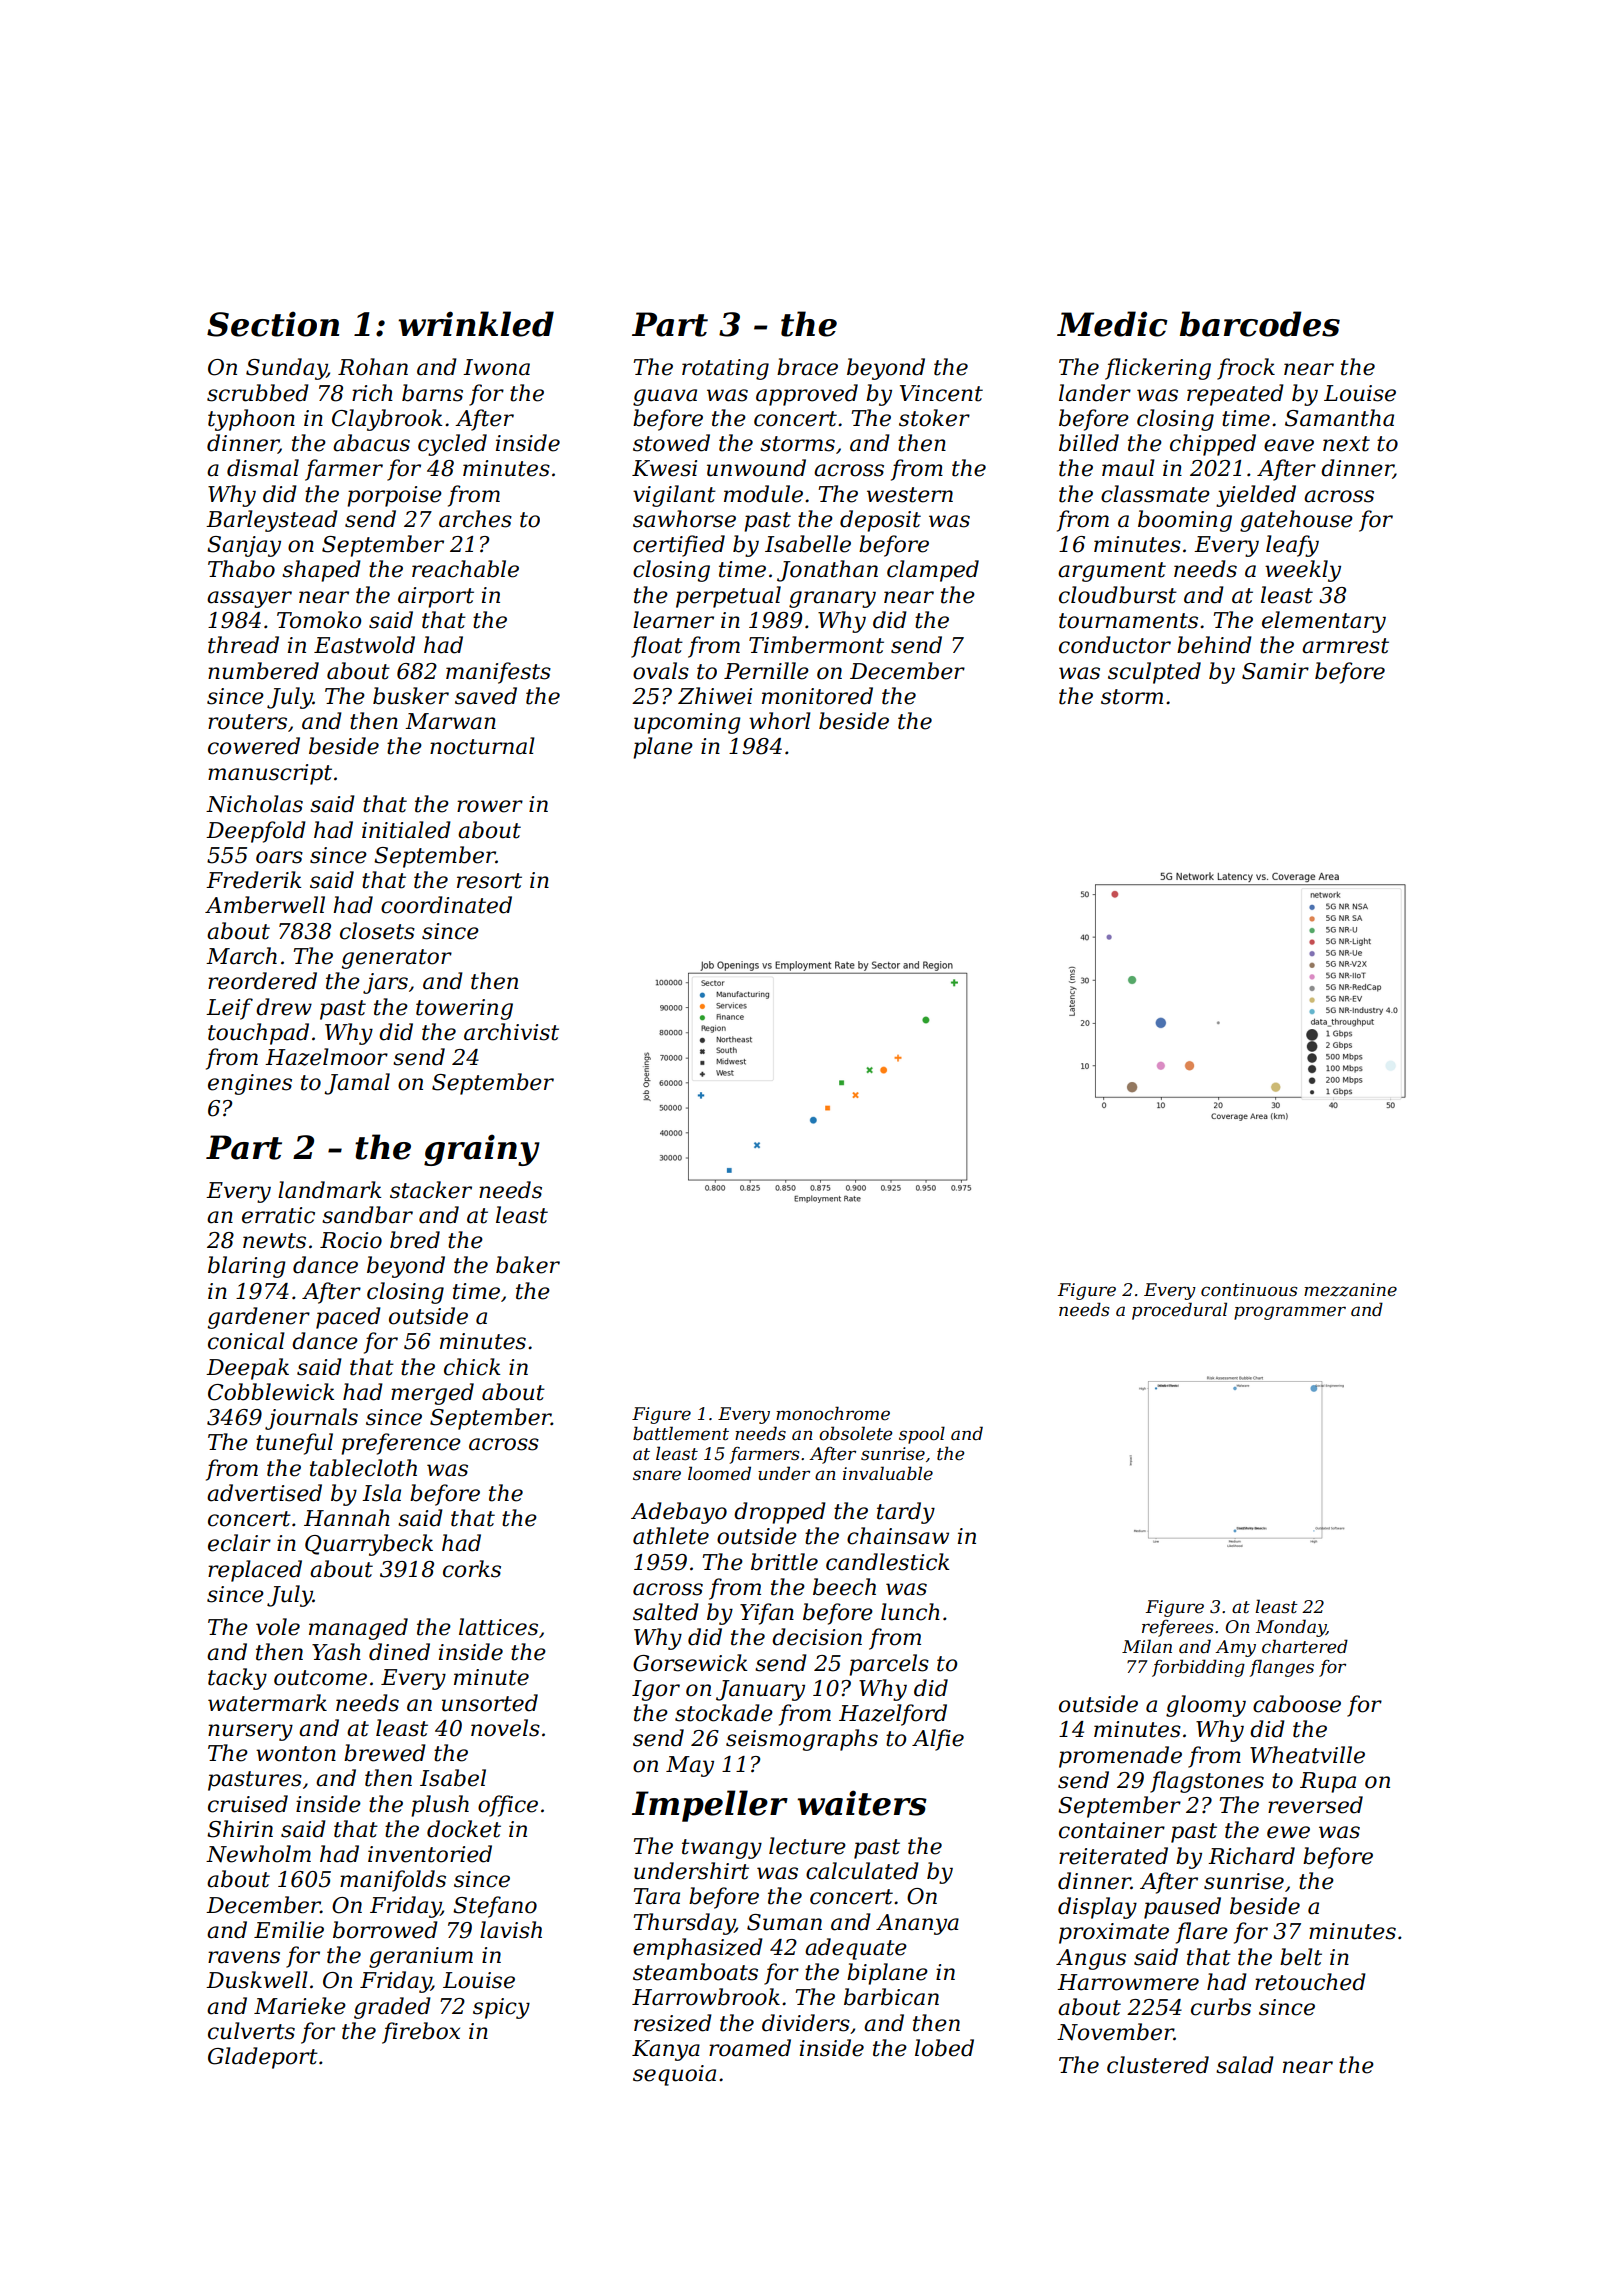 The width and height of the screenshot is (1620, 2292). What do you see at coordinates (910, 1612) in the screenshot?
I see `lunch` at bounding box center [910, 1612].
